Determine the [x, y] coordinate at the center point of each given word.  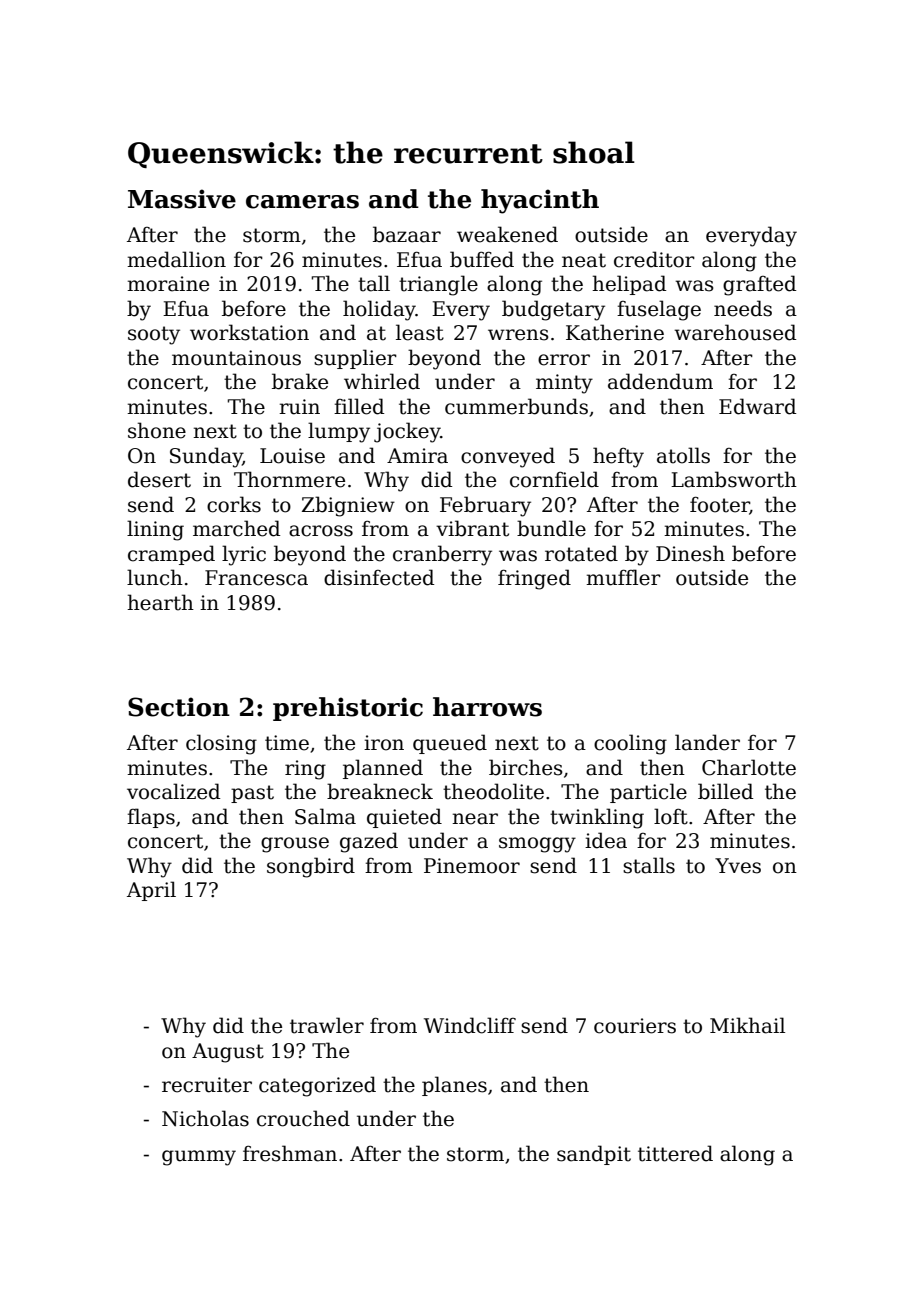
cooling [630, 744]
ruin [299, 407]
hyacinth [540, 201]
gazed [369, 842]
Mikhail [747, 1025]
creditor [654, 259]
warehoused [735, 332]
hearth [160, 602]
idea [606, 840]
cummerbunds [516, 406]
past [252, 794]
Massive [182, 199]
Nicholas [205, 1118]
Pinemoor [472, 866]
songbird [311, 867]
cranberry [442, 555]
